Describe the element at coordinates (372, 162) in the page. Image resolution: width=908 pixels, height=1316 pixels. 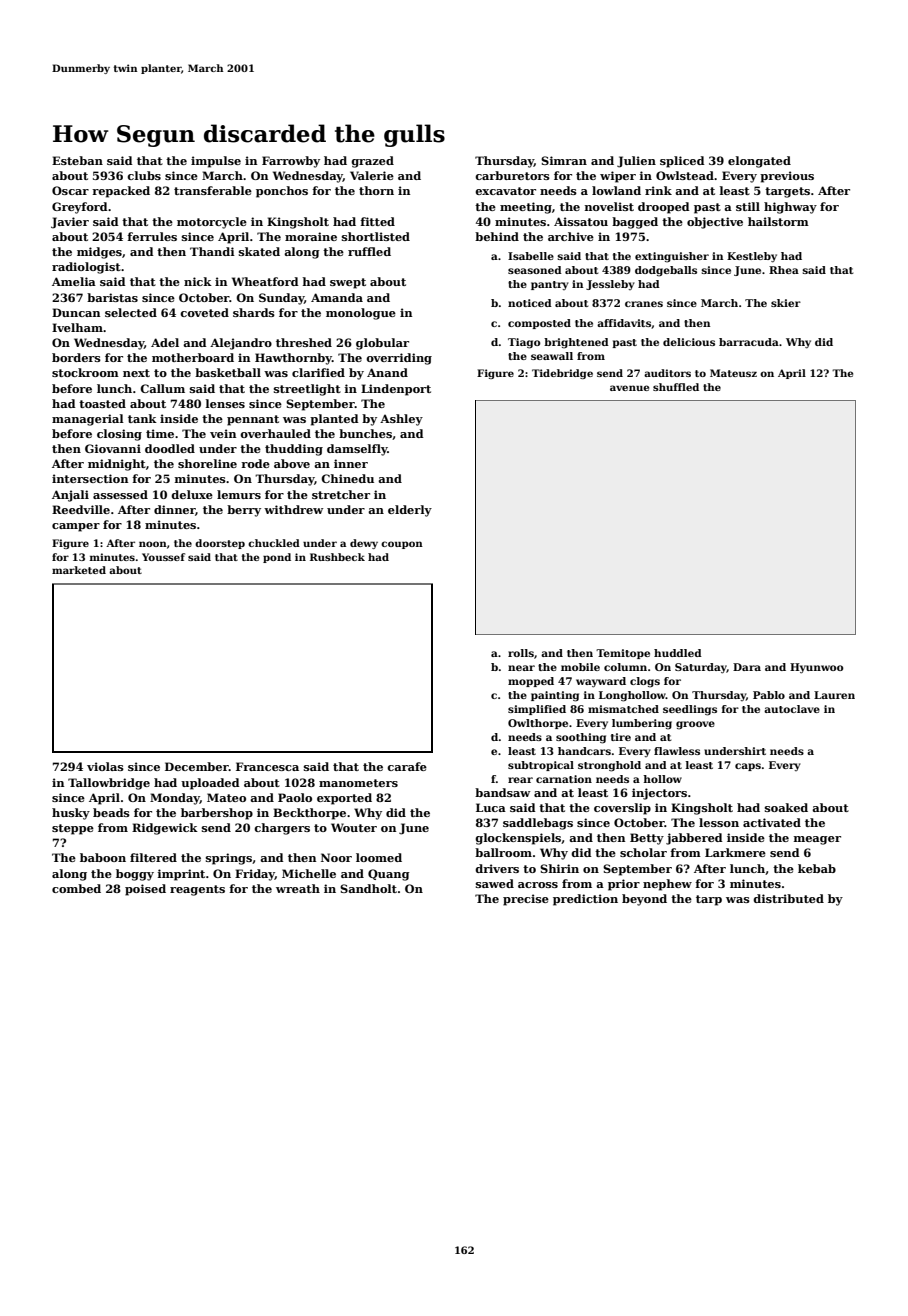
I see `grazed` at that location.
